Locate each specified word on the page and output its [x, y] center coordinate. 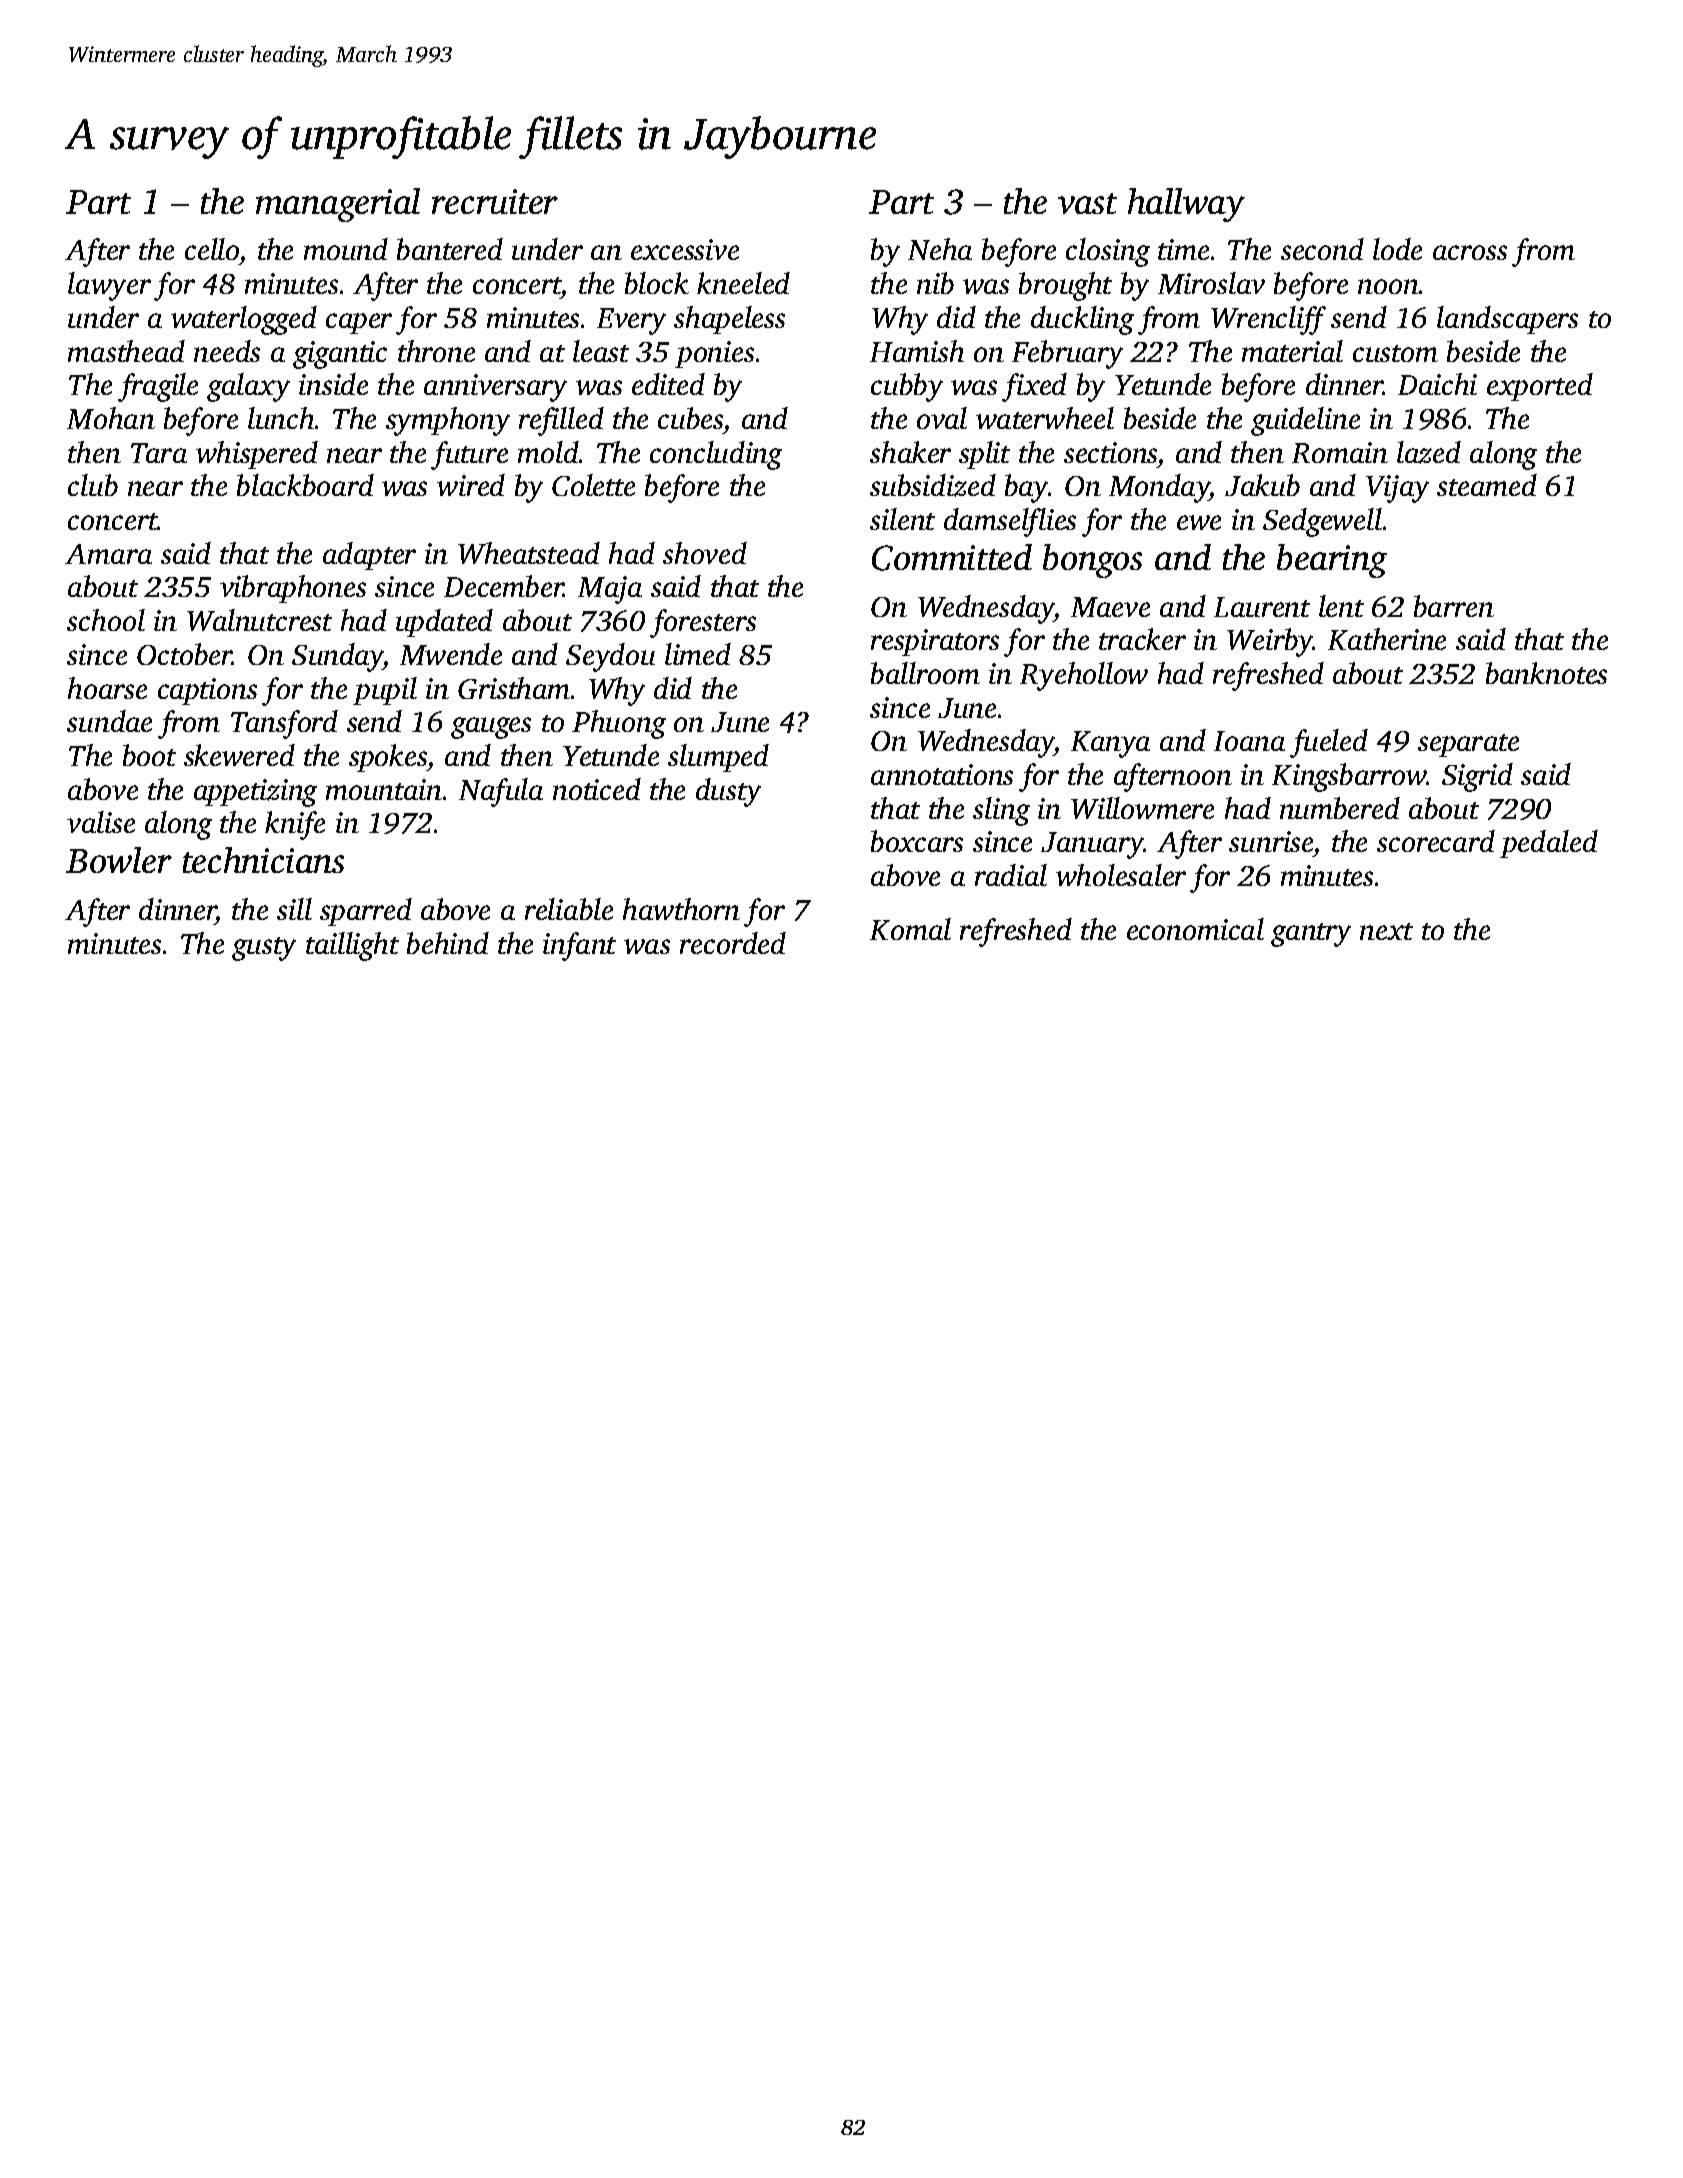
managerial [338, 205]
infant [579, 946]
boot [149, 755]
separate [1468, 745]
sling [1001, 811]
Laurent [1262, 607]
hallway [1186, 205]
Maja [610, 590]
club [93, 485]
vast [1087, 203]
